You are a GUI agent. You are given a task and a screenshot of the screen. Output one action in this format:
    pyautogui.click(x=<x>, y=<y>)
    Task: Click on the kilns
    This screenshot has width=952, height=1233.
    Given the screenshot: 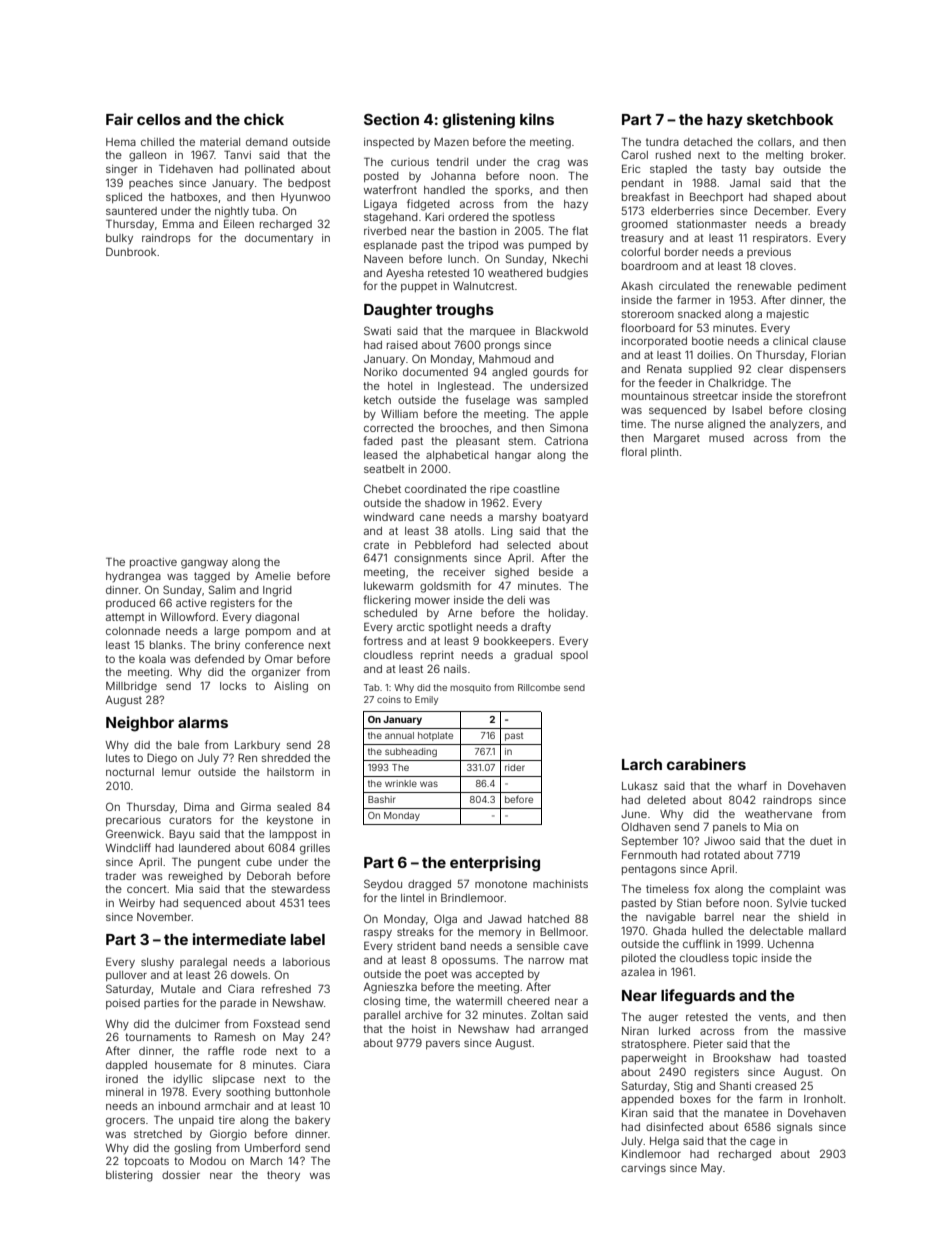 What is the action you would take?
    pyautogui.click(x=537, y=119)
